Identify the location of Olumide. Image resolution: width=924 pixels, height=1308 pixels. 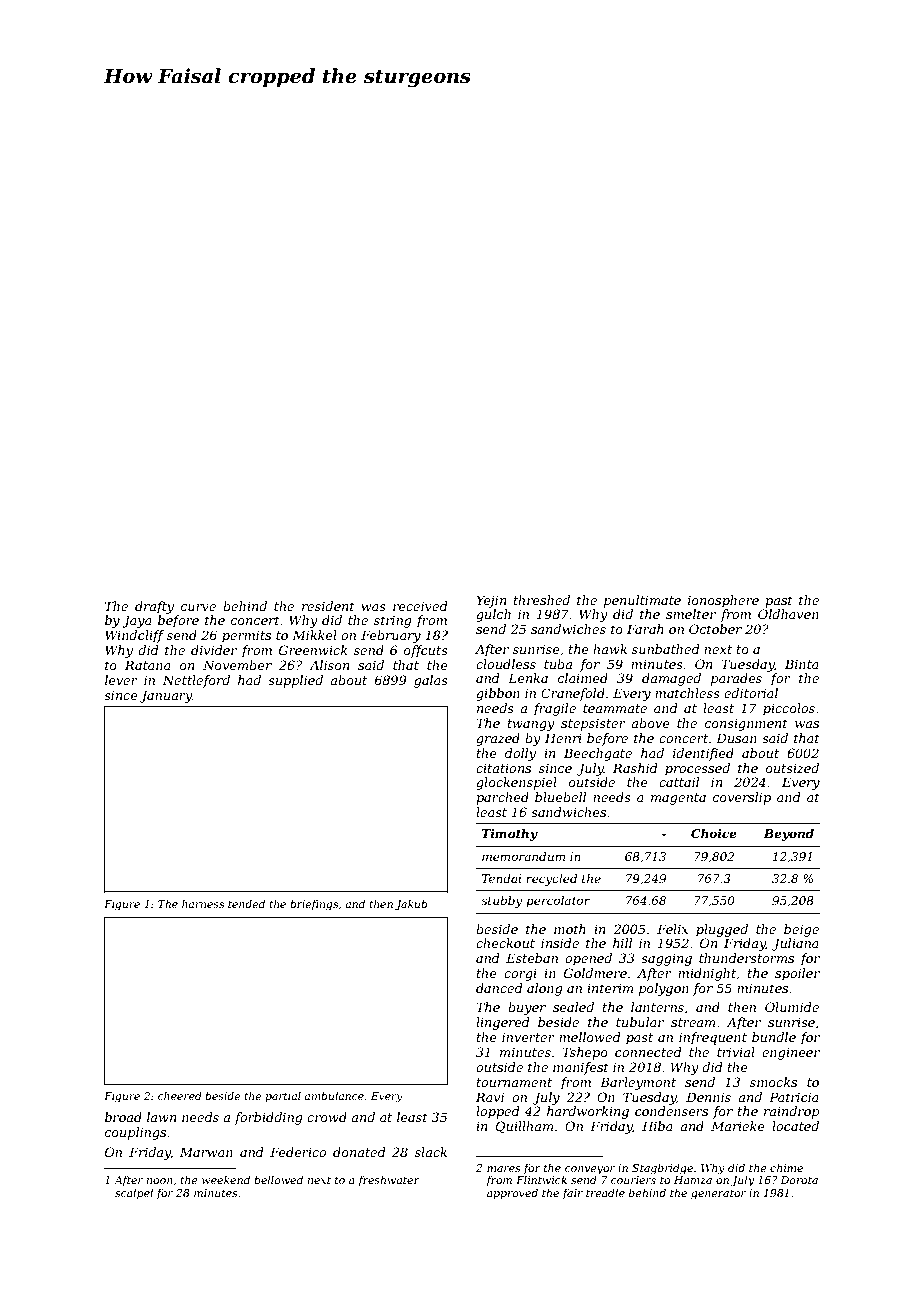
(792, 1007).
